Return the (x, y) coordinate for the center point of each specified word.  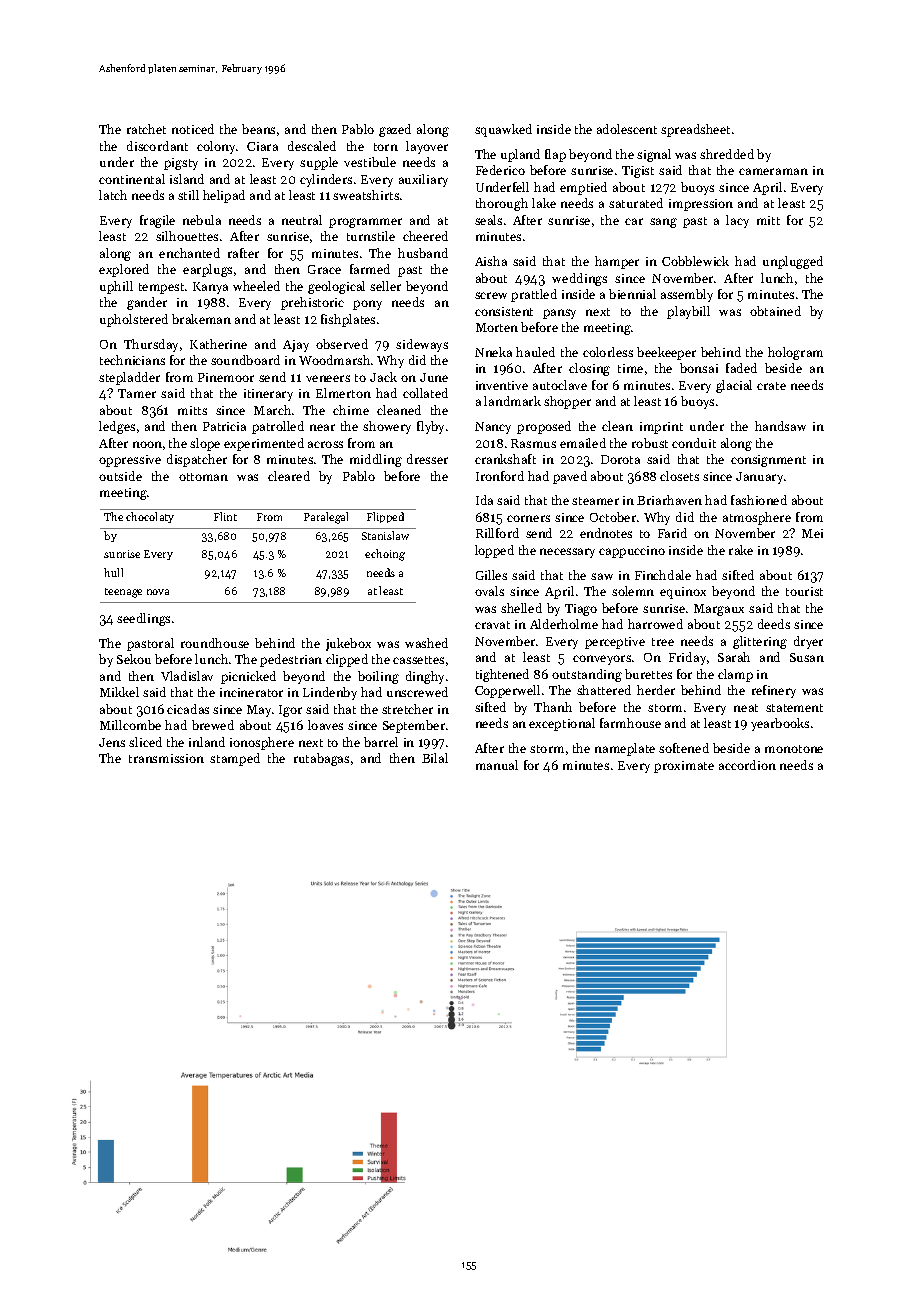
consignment (768, 461)
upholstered (134, 320)
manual (497, 765)
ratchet (146, 129)
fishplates (348, 320)
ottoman (203, 477)
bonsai (699, 368)
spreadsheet (695, 130)
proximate (684, 767)
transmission (166, 758)
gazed (395, 130)
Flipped (385, 517)
